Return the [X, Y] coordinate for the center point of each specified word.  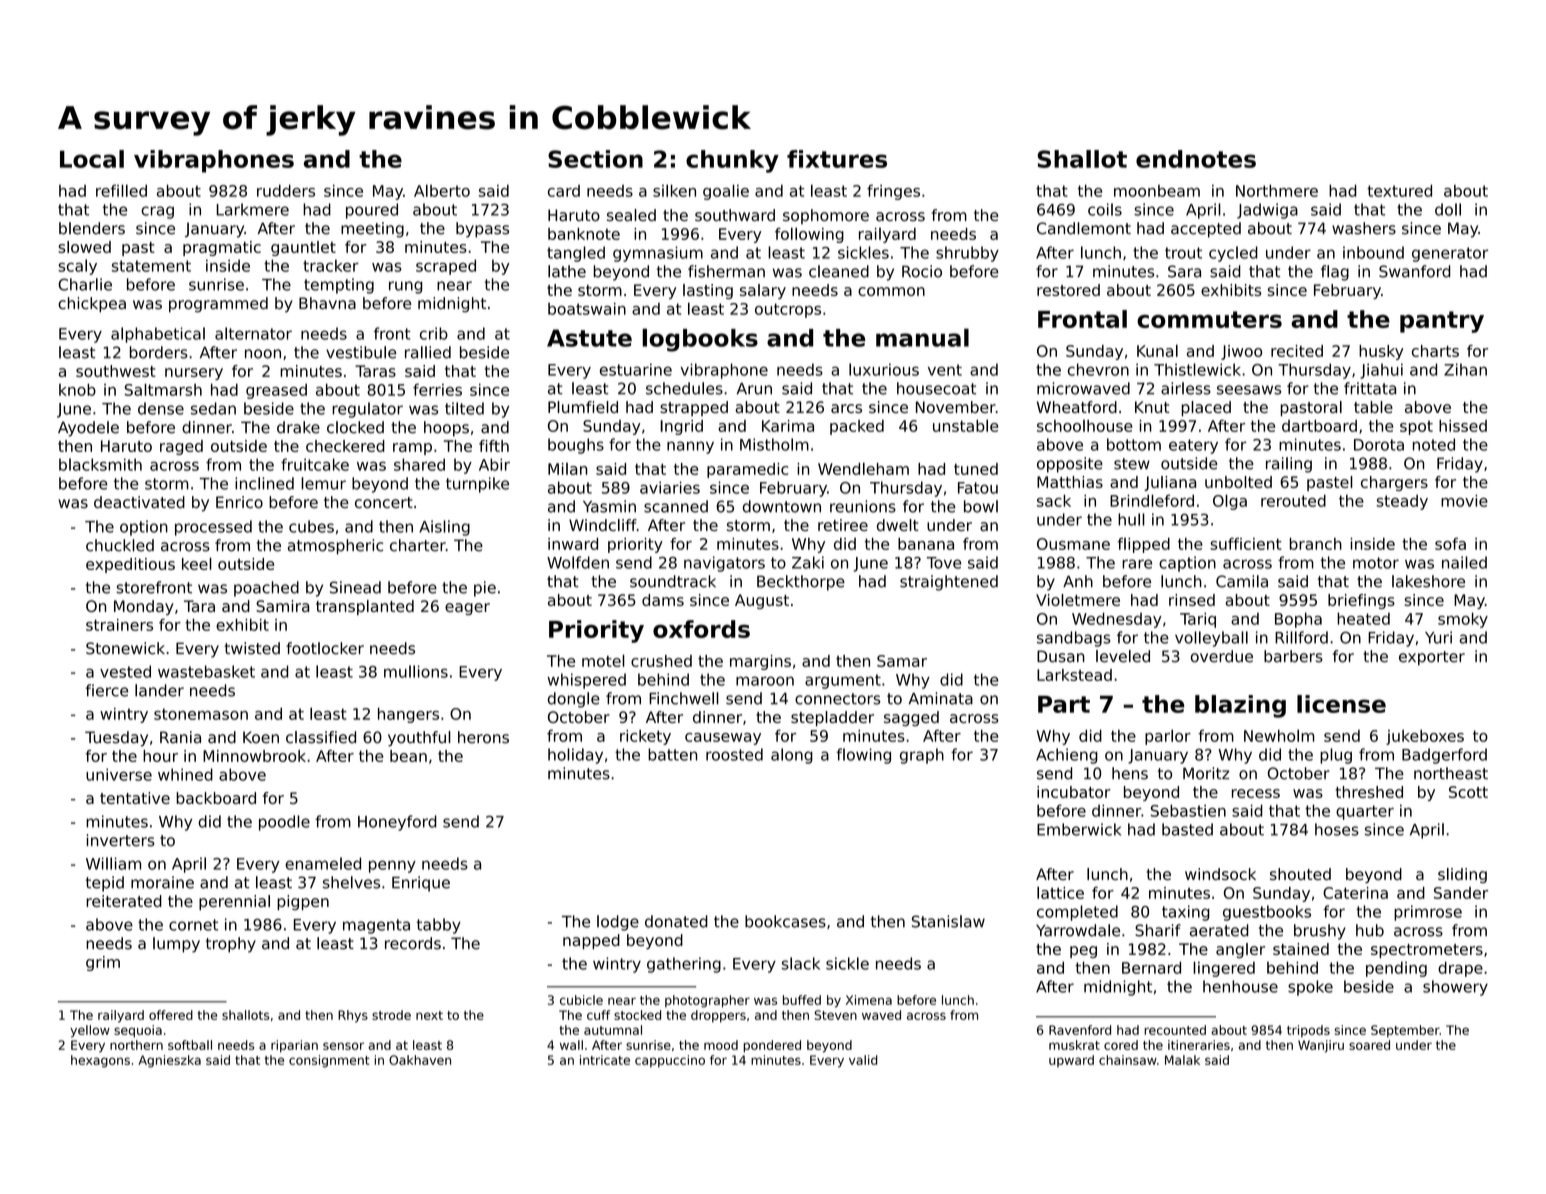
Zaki [808, 562]
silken [674, 190]
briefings [1361, 601]
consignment [329, 1061]
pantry [1442, 322]
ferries [437, 389]
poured [372, 211]
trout [1183, 253]
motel [603, 660]
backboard [216, 798]
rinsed [1192, 600]
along [792, 756]
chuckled [120, 545]
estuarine [636, 369]
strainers [119, 625]
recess [1256, 793]
